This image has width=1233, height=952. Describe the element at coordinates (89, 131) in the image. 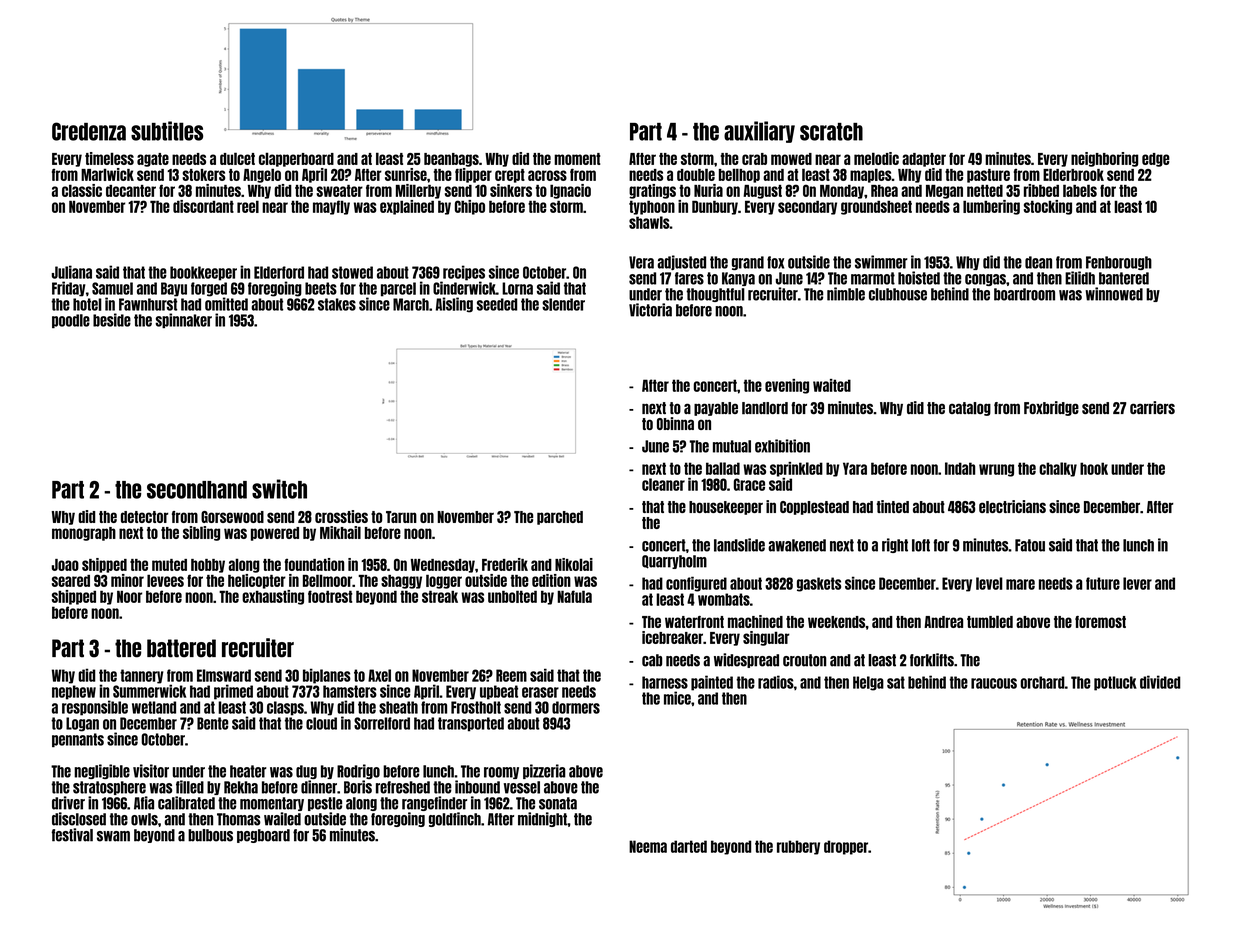

I see `Credenza` at that location.
